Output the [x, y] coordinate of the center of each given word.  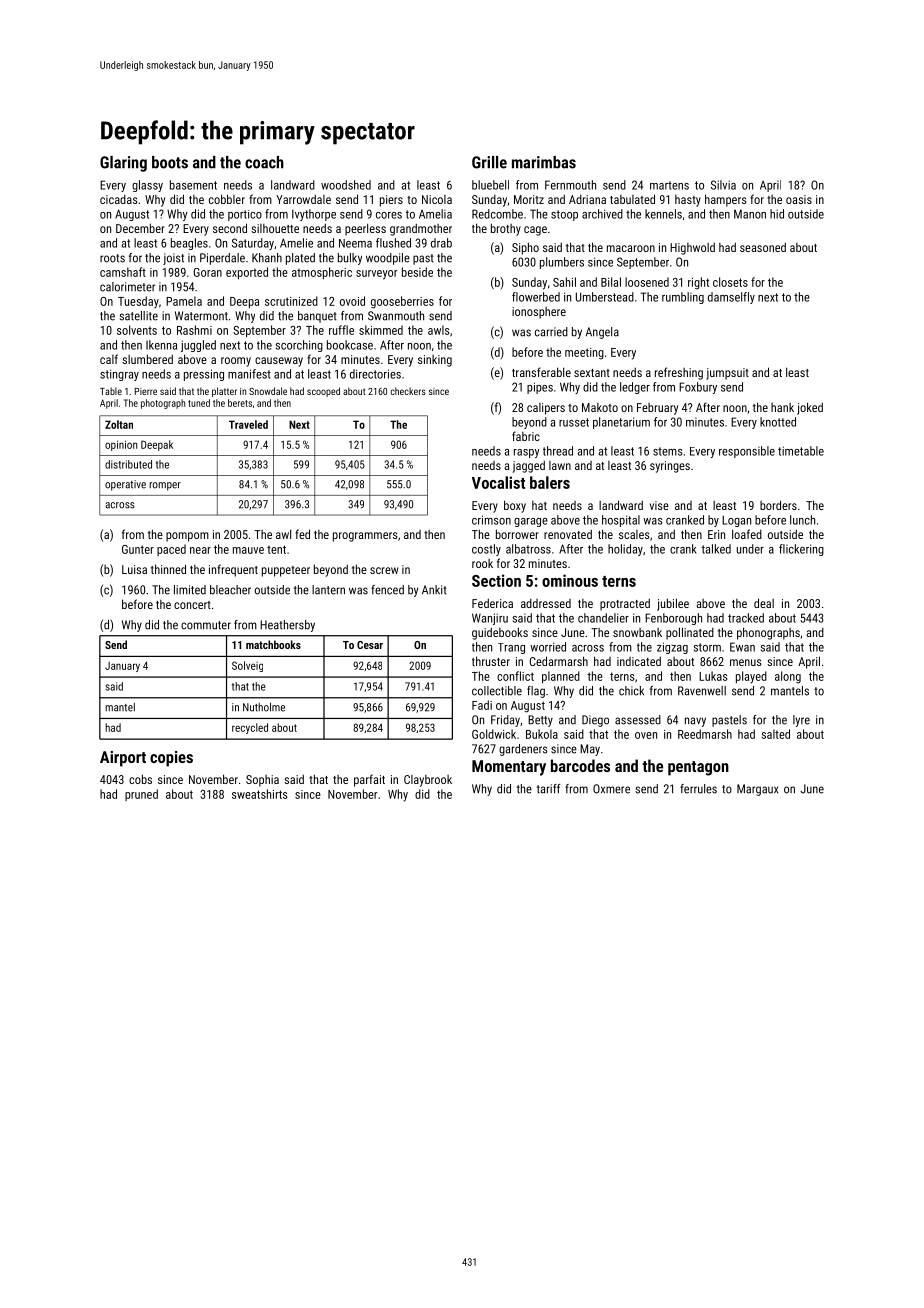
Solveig [247, 666]
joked [810, 408]
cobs [140, 779]
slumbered [147, 359]
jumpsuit [727, 374]
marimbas [544, 162]
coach [264, 162]
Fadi [482, 705]
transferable [541, 372]
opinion [121, 445]
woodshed [346, 185]
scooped [323, 392]
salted [776, 734]
